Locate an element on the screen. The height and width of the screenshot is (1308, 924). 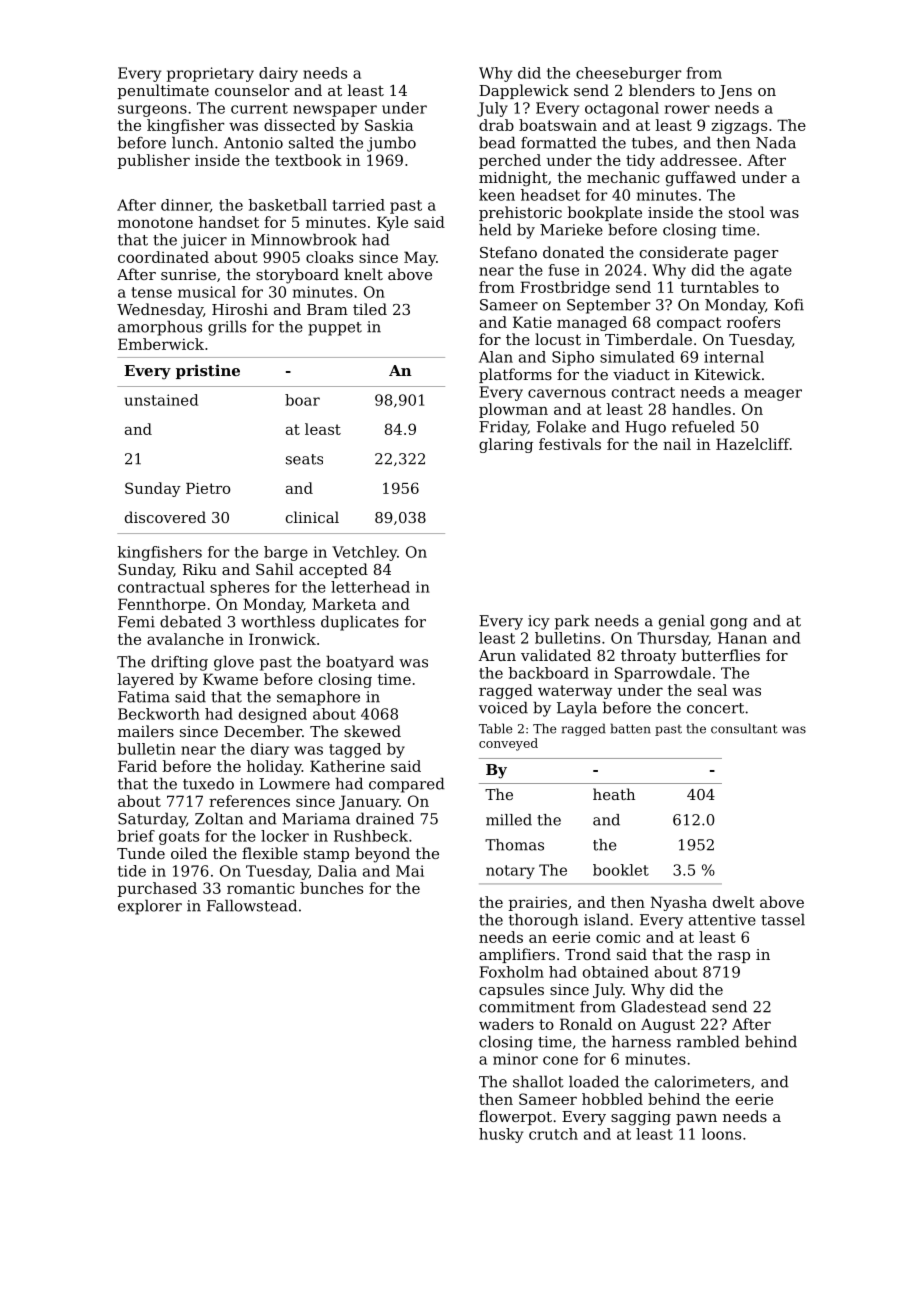
explorer is located at coordinates (150, 907).
